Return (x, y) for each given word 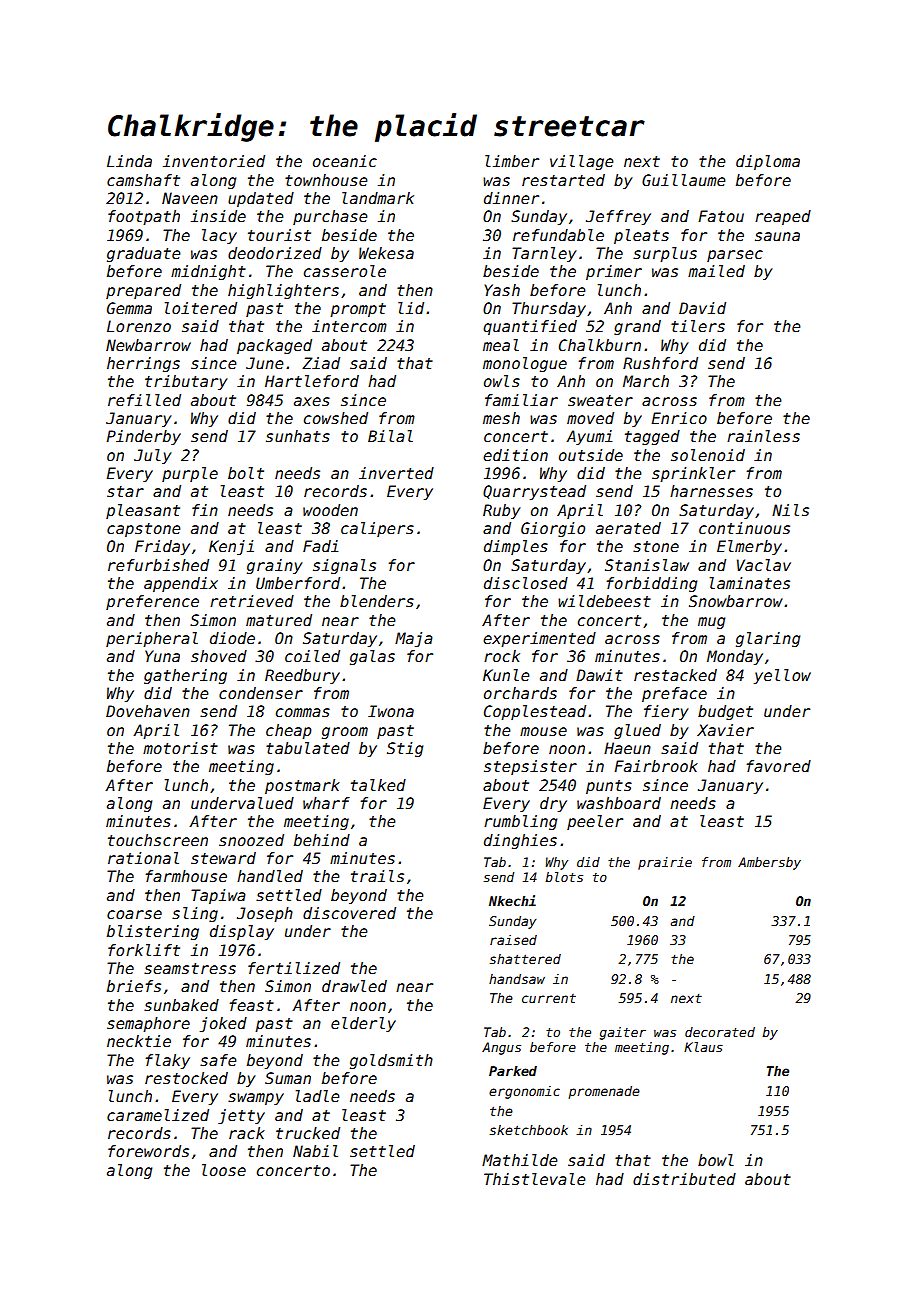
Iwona (391, 711)
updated (261, 199)
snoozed (251, 840)
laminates (750, 583)
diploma (768, 162)
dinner (511, 198)
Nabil (315, 1151)
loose (224, 1170)
